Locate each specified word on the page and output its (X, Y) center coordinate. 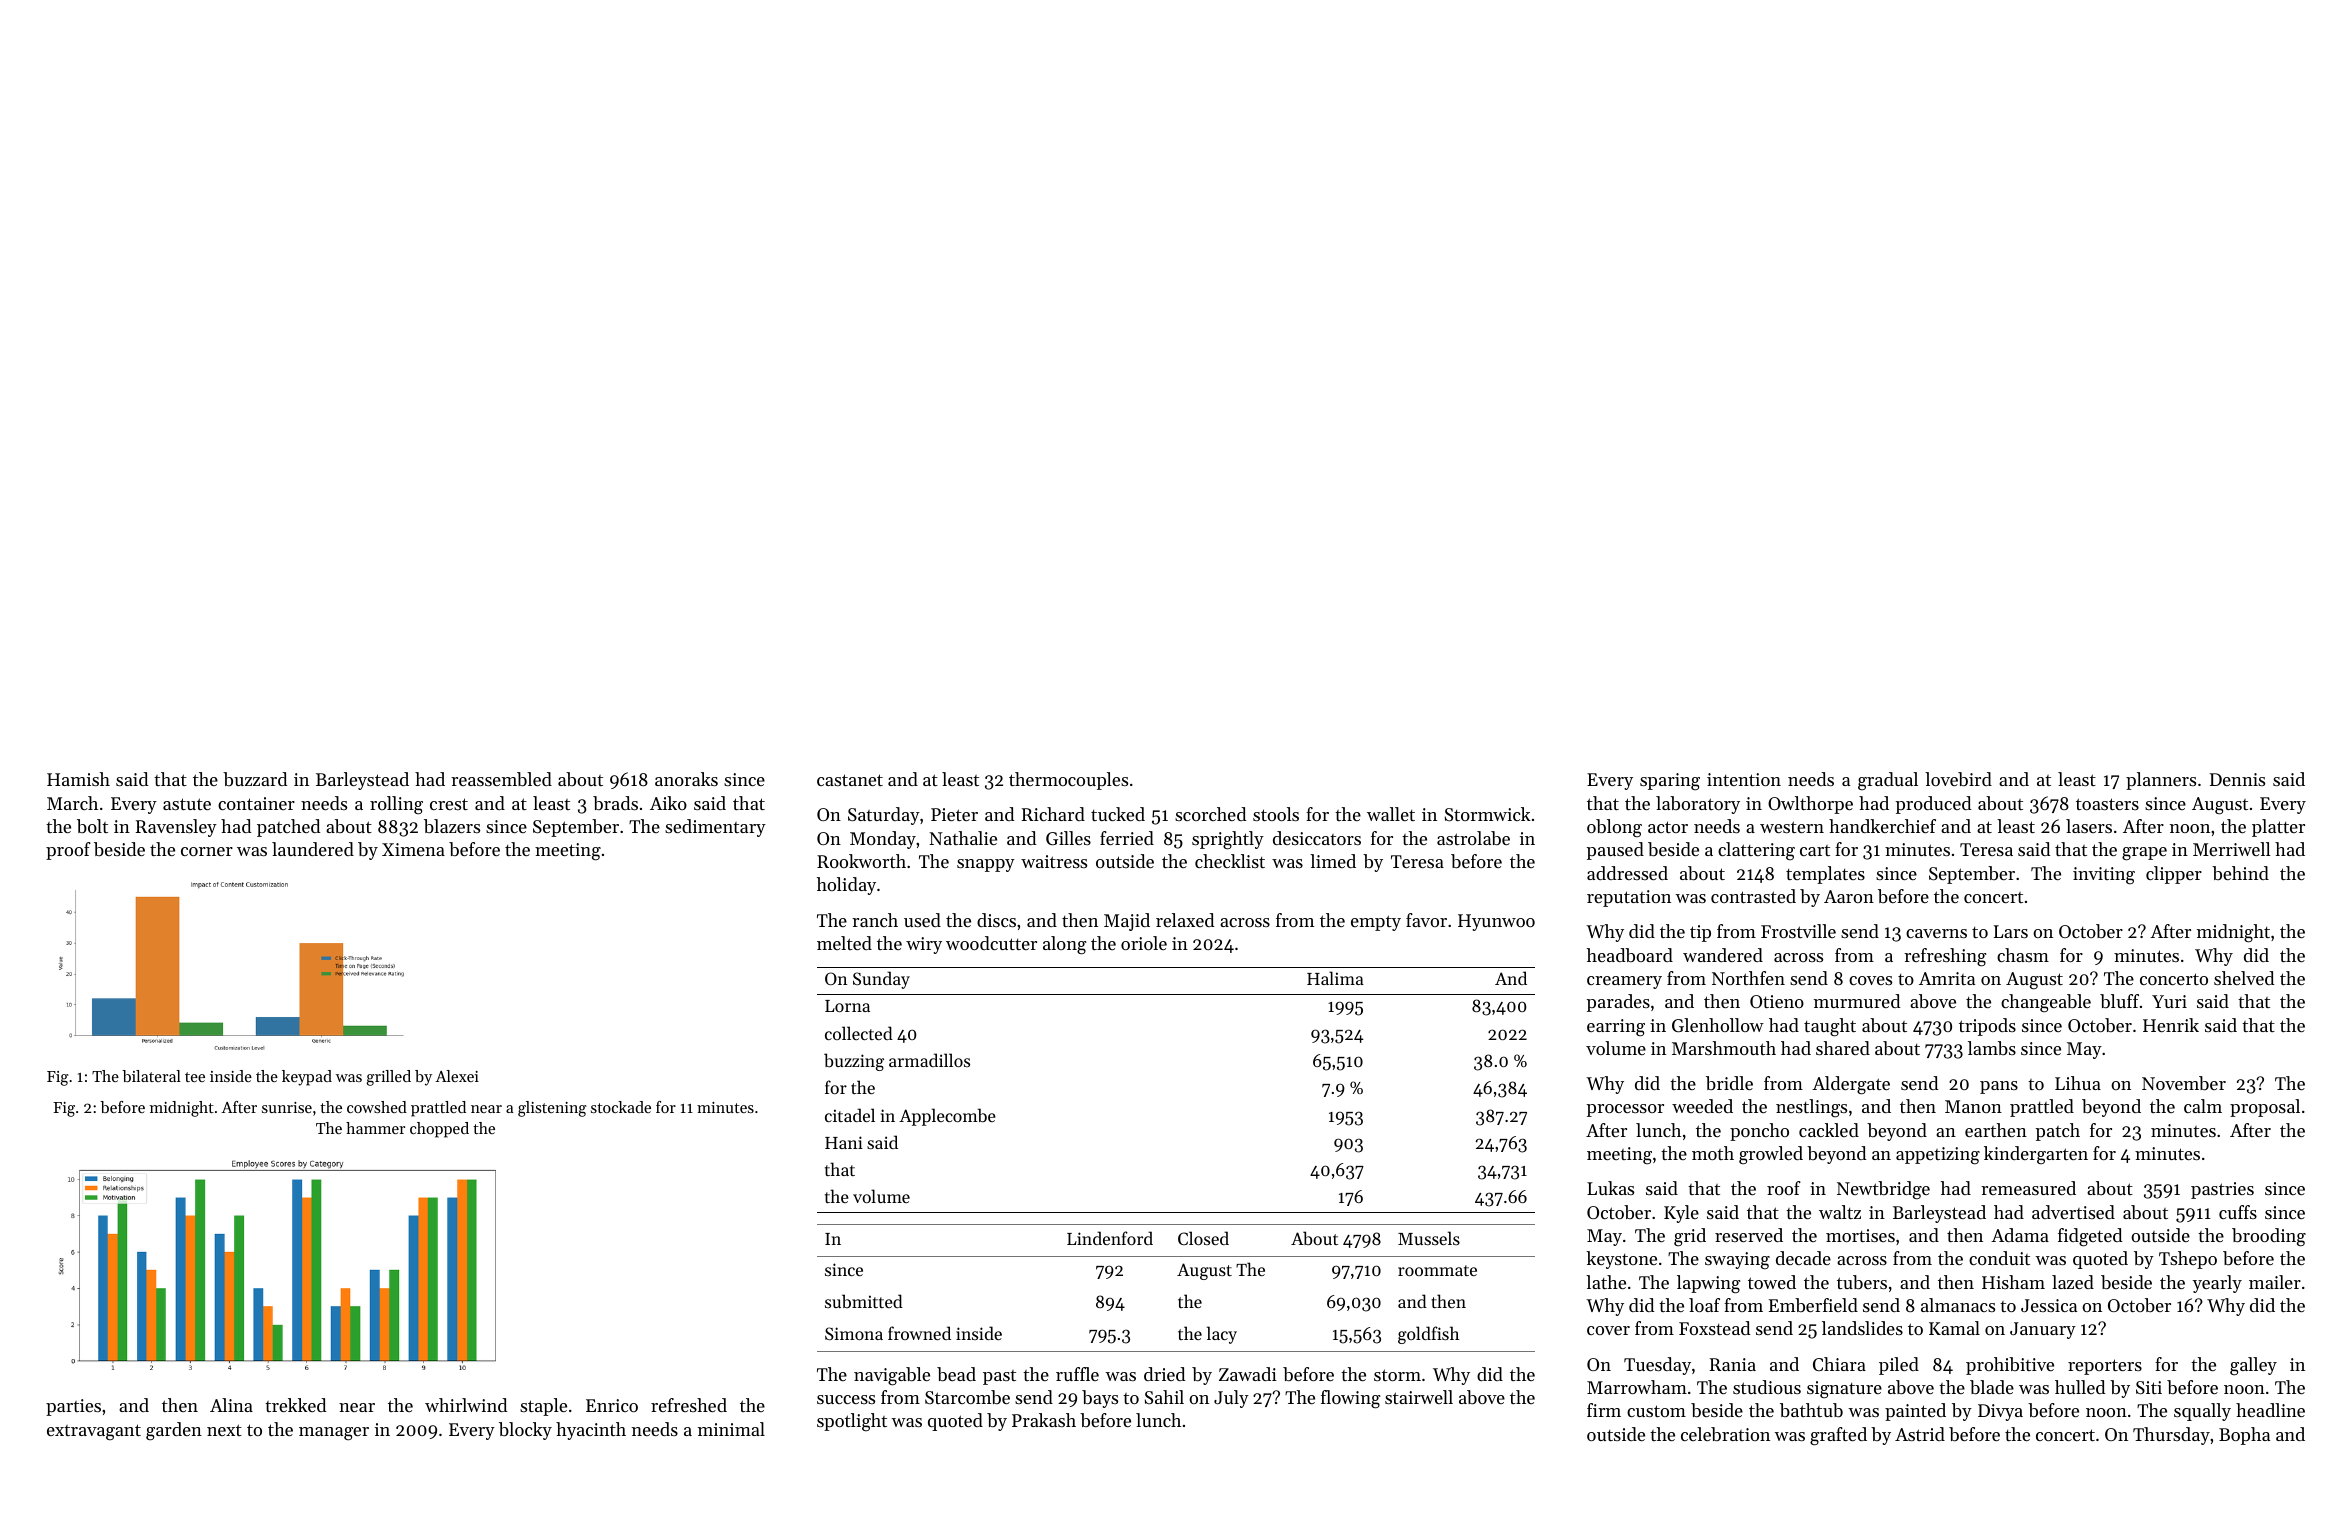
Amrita (1947, 978)
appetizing (1938, 1156)
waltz (1840, 1212)
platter (2278, 828)
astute (187, 804)
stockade (621, 1107)
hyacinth (591, 1431)
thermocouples (1068, 781)
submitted (864, 1301)
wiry (924, 945)
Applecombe (947, 1117)
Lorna (847, 1006)
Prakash (1044, 1420)
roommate (1437, 1270)
